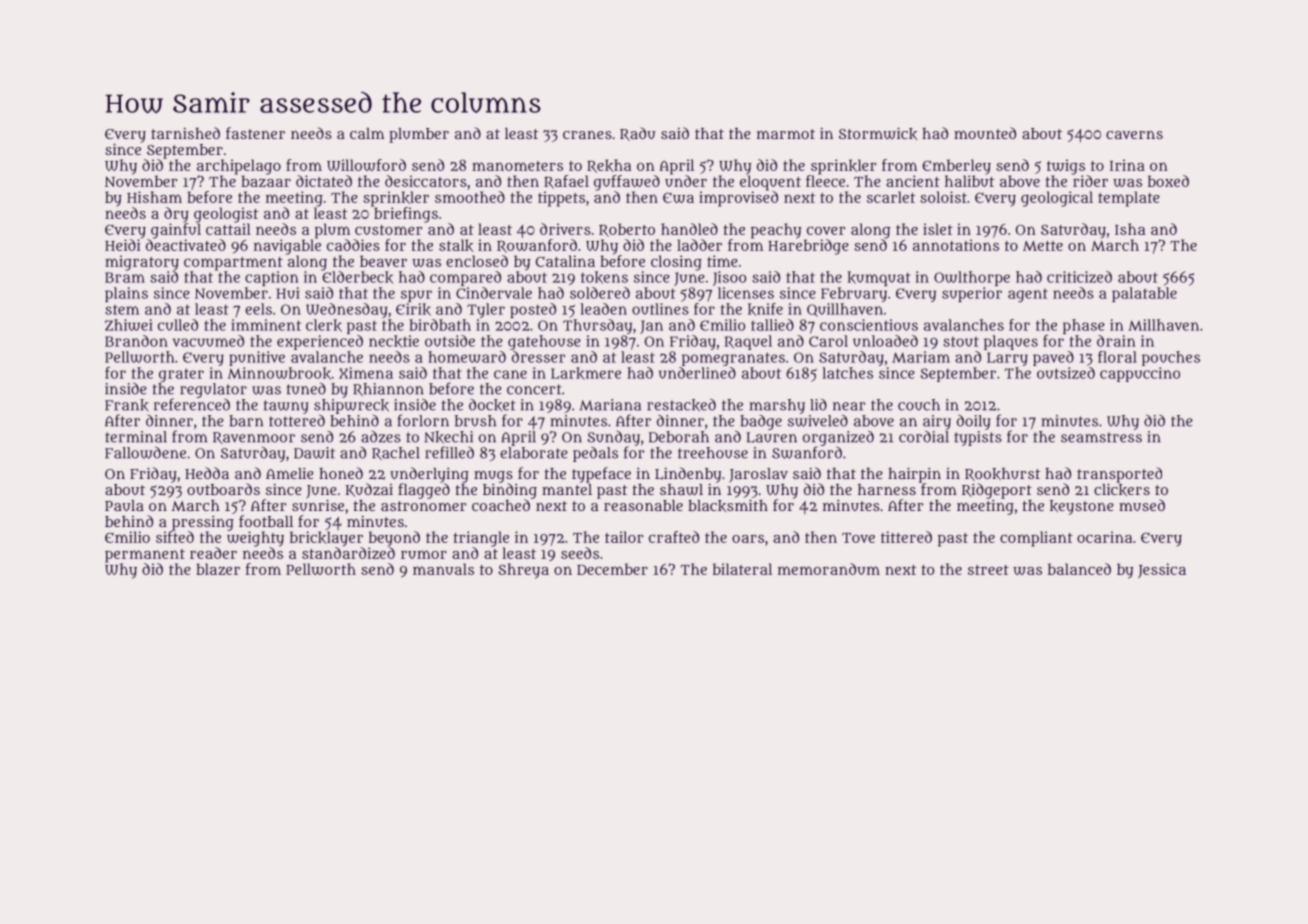 The width and height of the image is (1308, 924). What do you see at coordinates (185, 133) in the image?
I see `tarnished` at bounding box center [185, 133].
